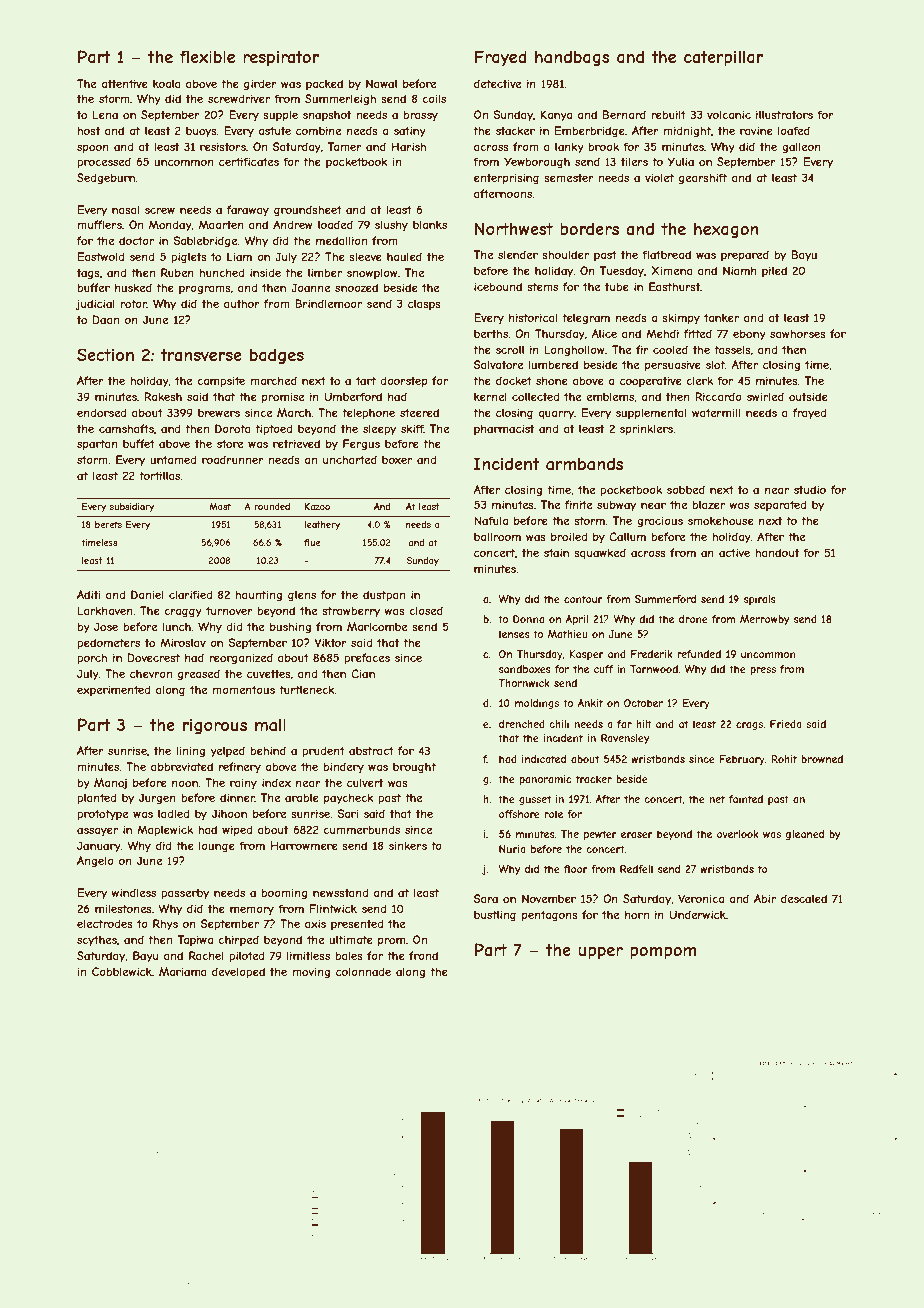 Image resolution: width=924 pixels, height=1308 pixels. I want to click on frond, so click(423, 955).
